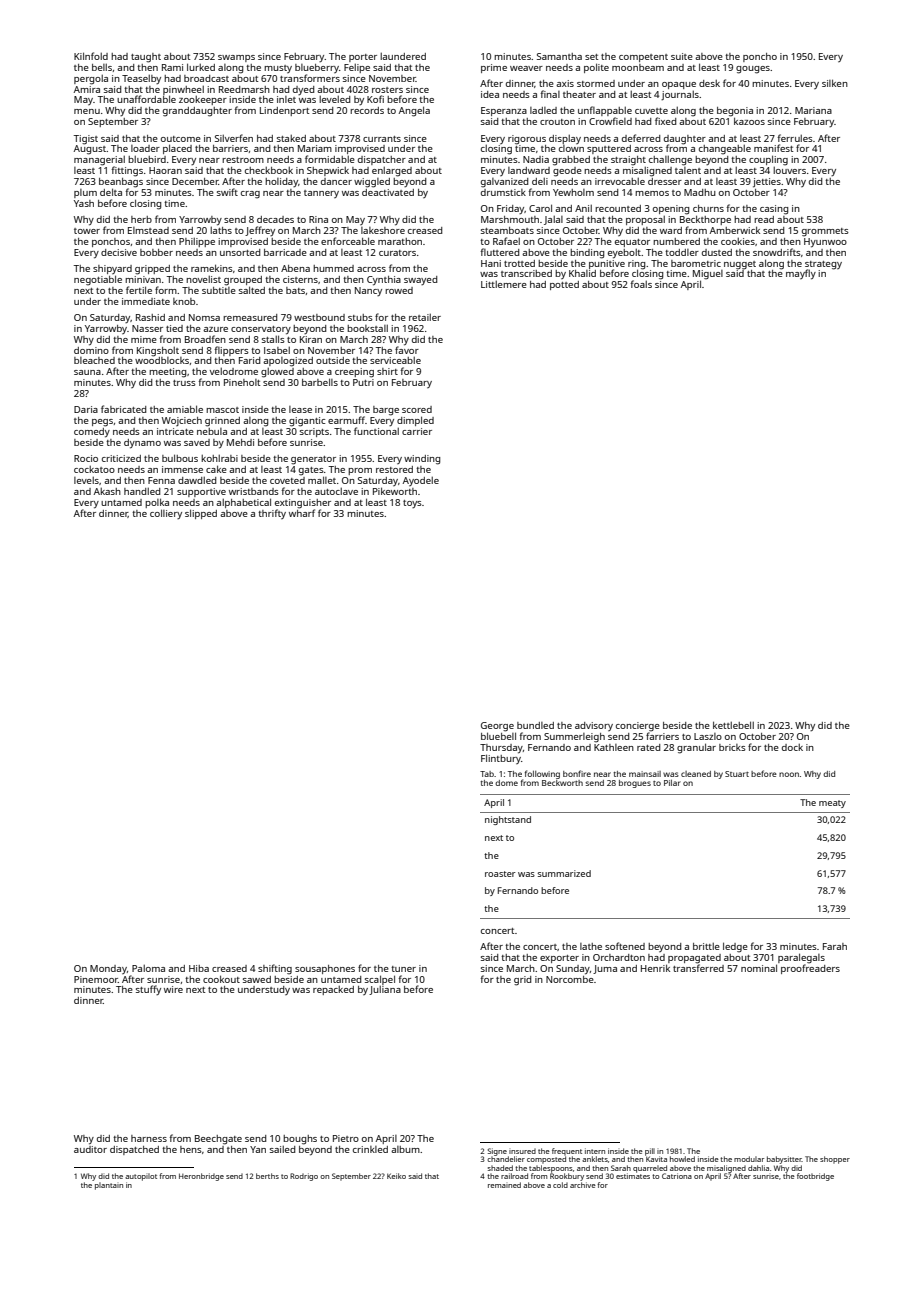  Describe the element at coordinates (234, 138) in the screenshot. I see `Silverfen` at that location.
